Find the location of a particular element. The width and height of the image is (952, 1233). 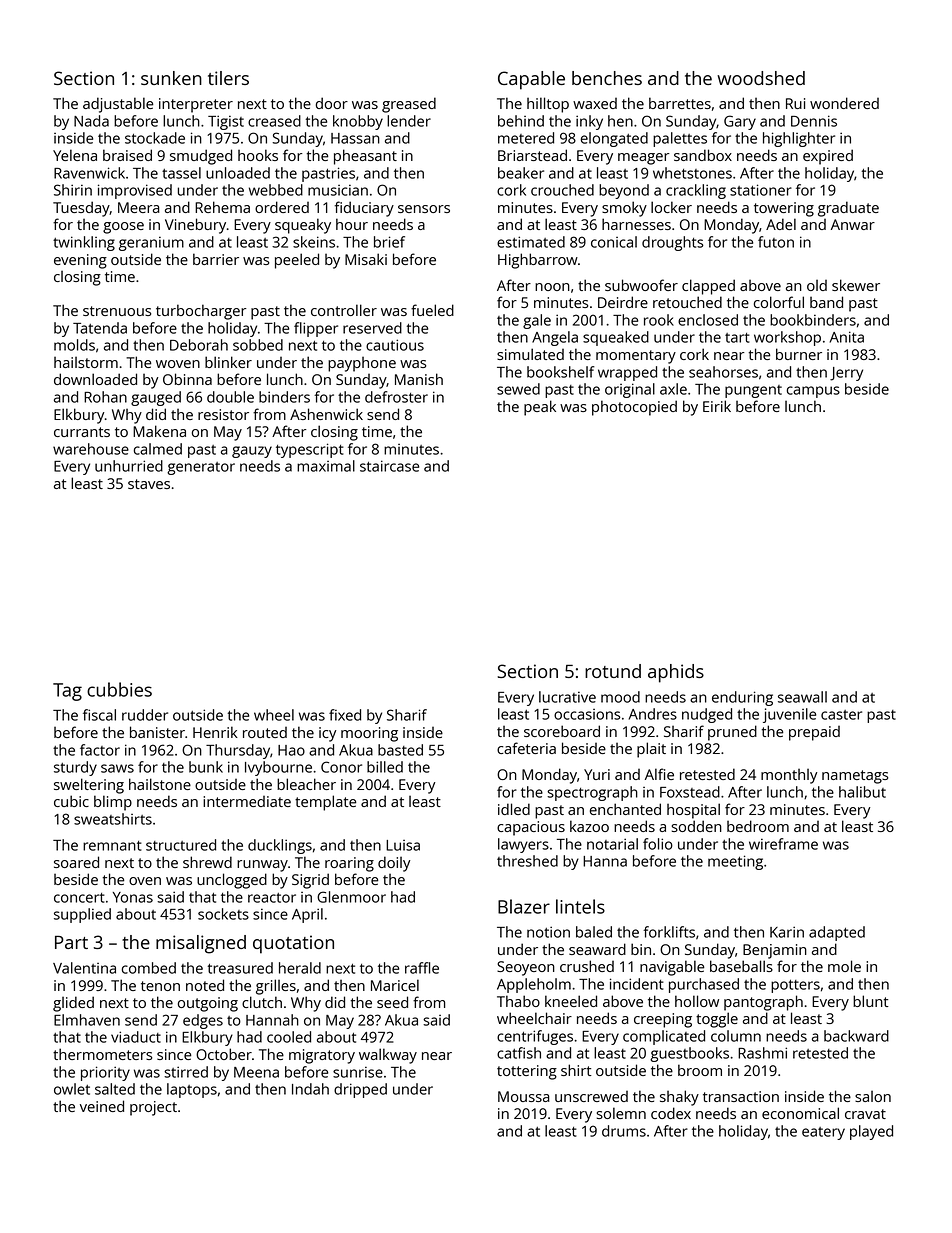

seawall is located at coordinates (802, 697).
